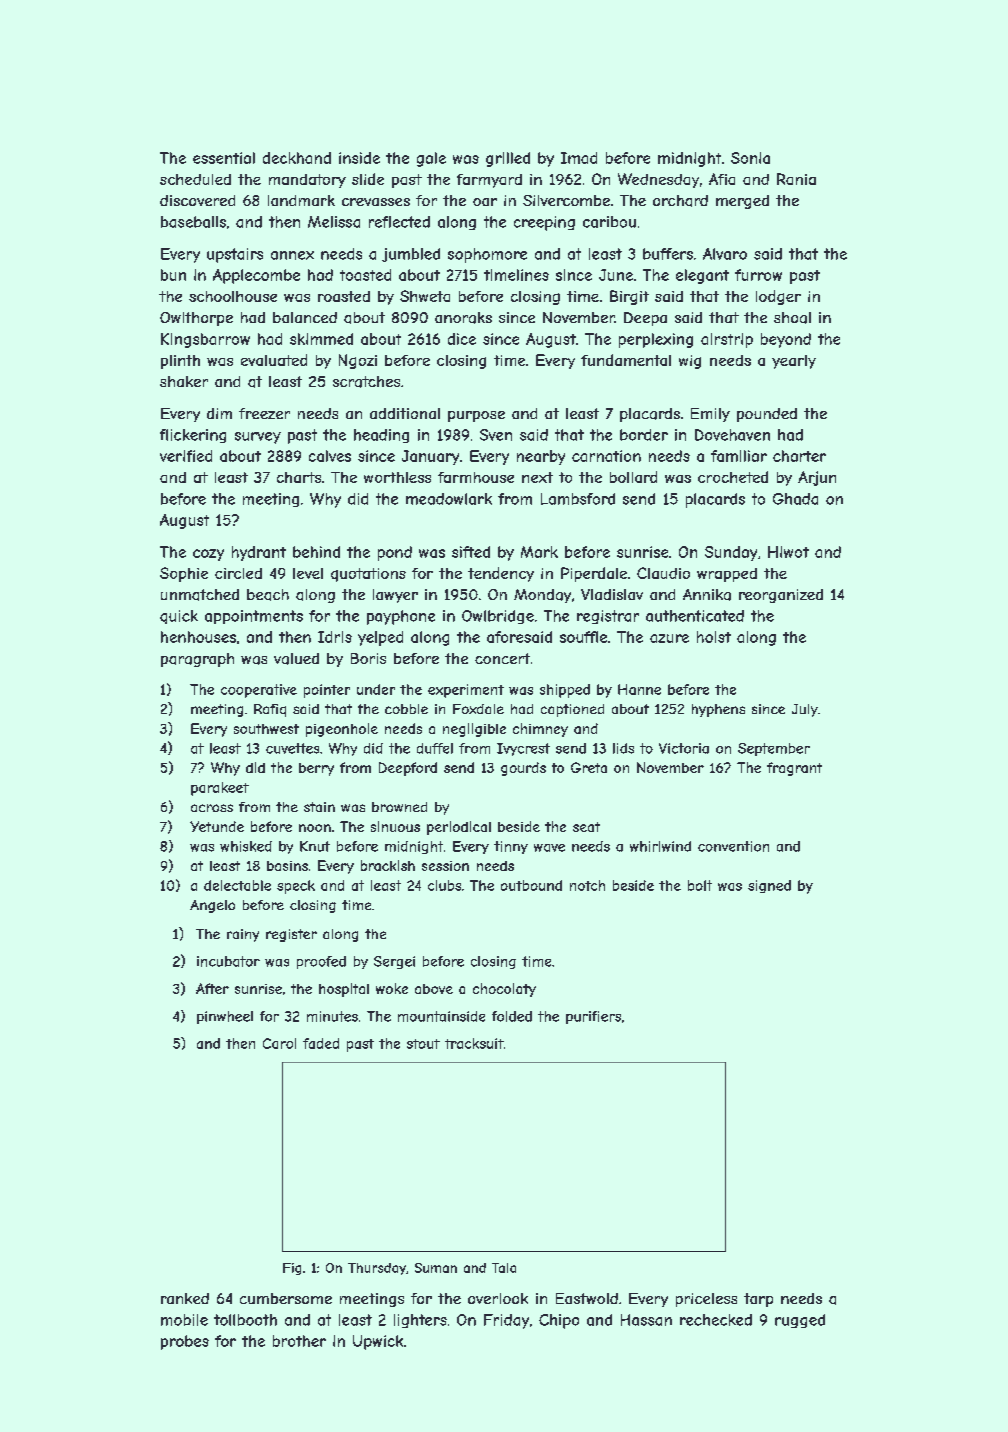  What do you see at coordinates (750, 158) in the document?
I see `Sonia` at bounding box center [750, 158].
